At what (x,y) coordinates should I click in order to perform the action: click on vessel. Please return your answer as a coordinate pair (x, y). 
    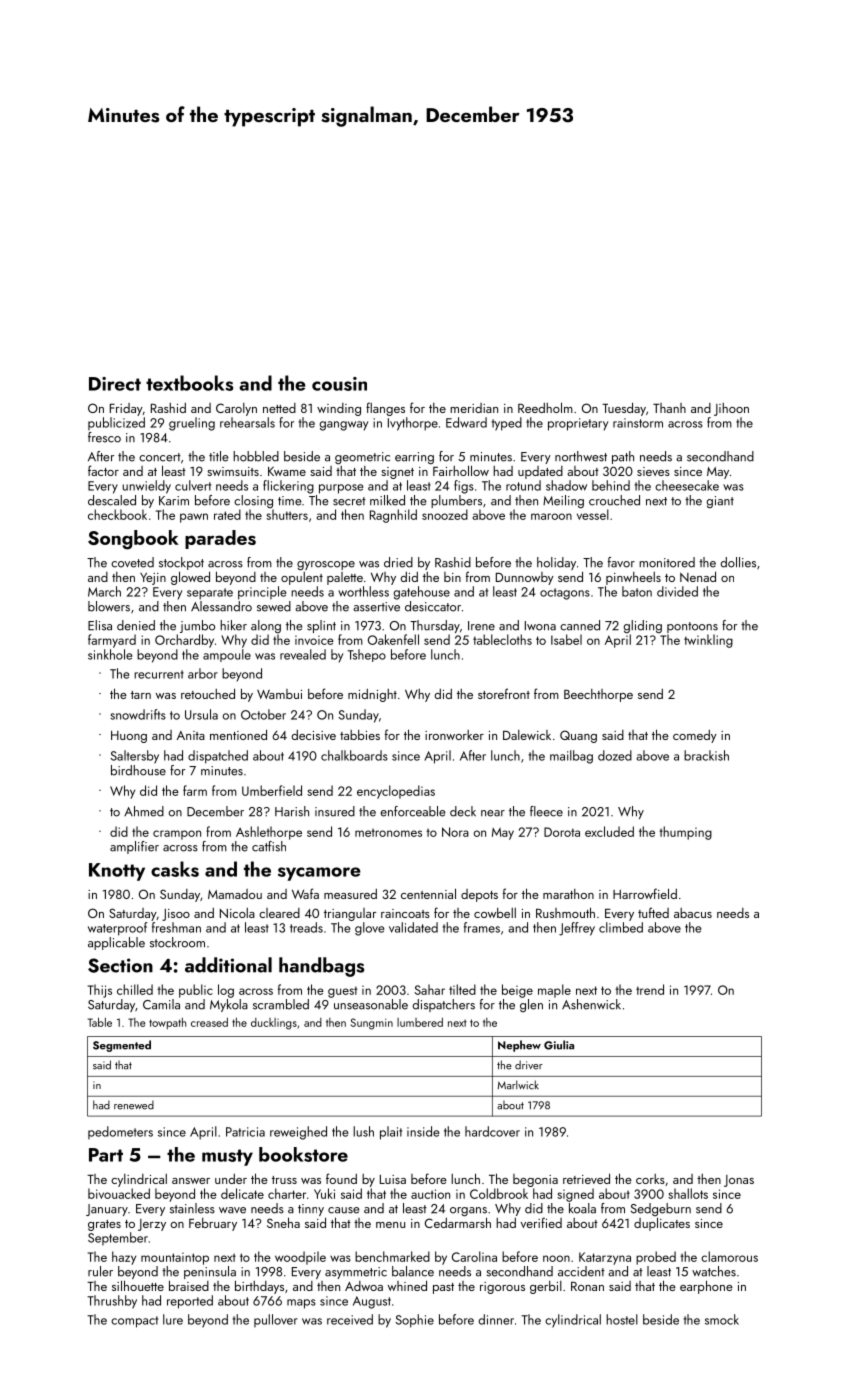
    Looking at the image, I should click on (593, 514).
